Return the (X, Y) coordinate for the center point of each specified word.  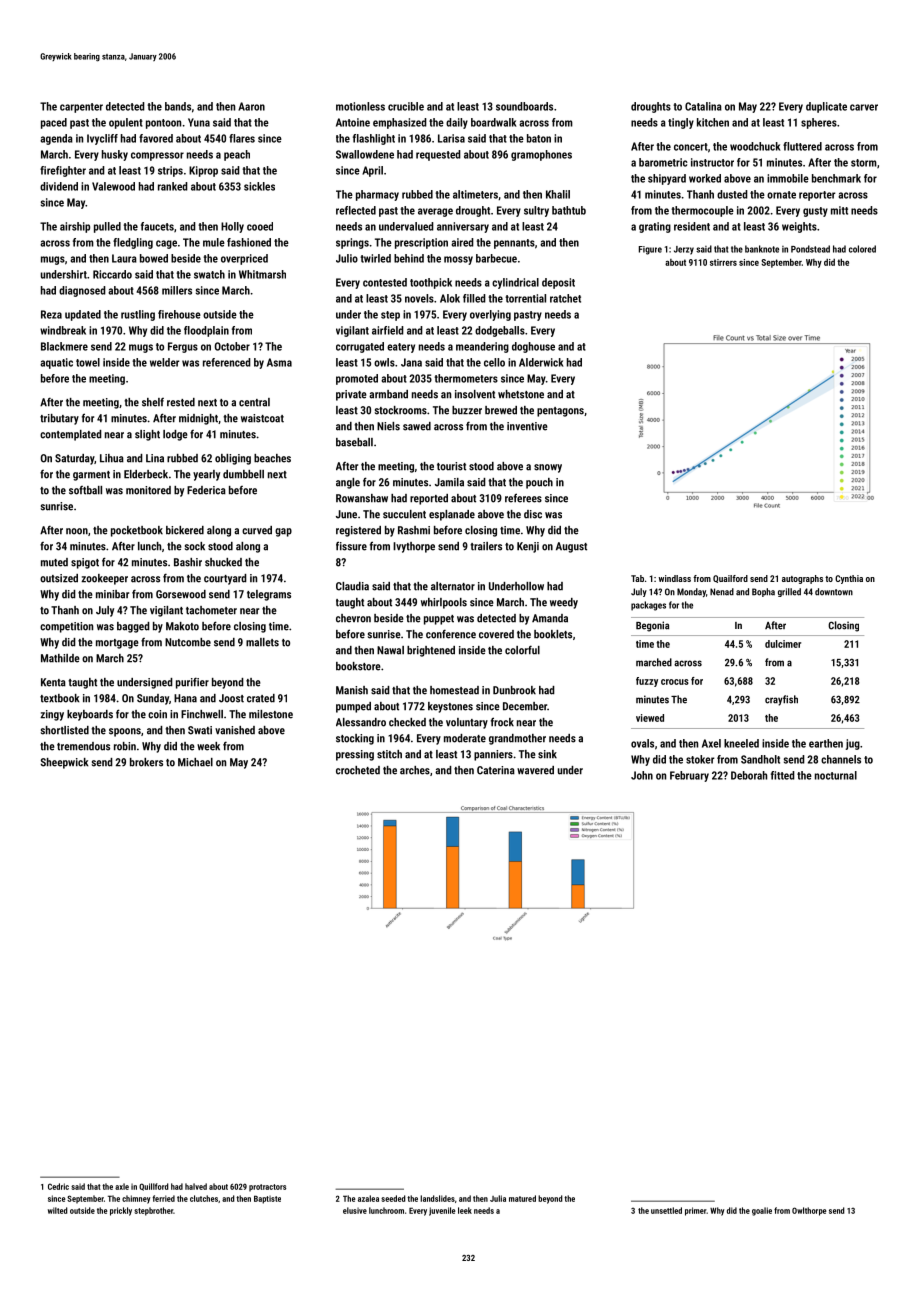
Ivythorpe (414, 547)
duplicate (826, 107)
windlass (675, 578)
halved (196, 1186)
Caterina (496, 770)
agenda (56, 139)
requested (438, 155)
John (642, 775)
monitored (148, 490)
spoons (125, 732)
